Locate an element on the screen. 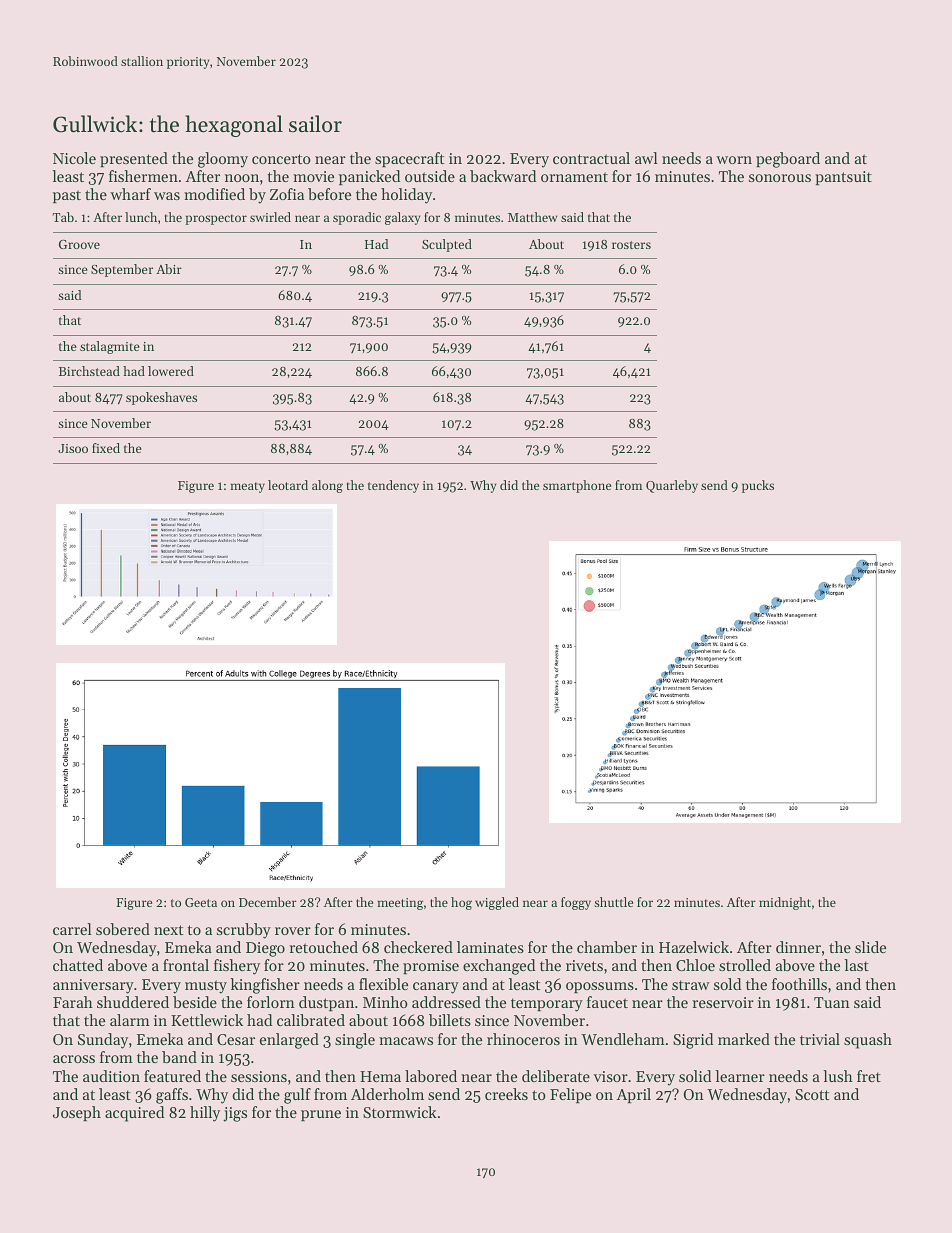  temporary is located at coordinates (547, 1005).
